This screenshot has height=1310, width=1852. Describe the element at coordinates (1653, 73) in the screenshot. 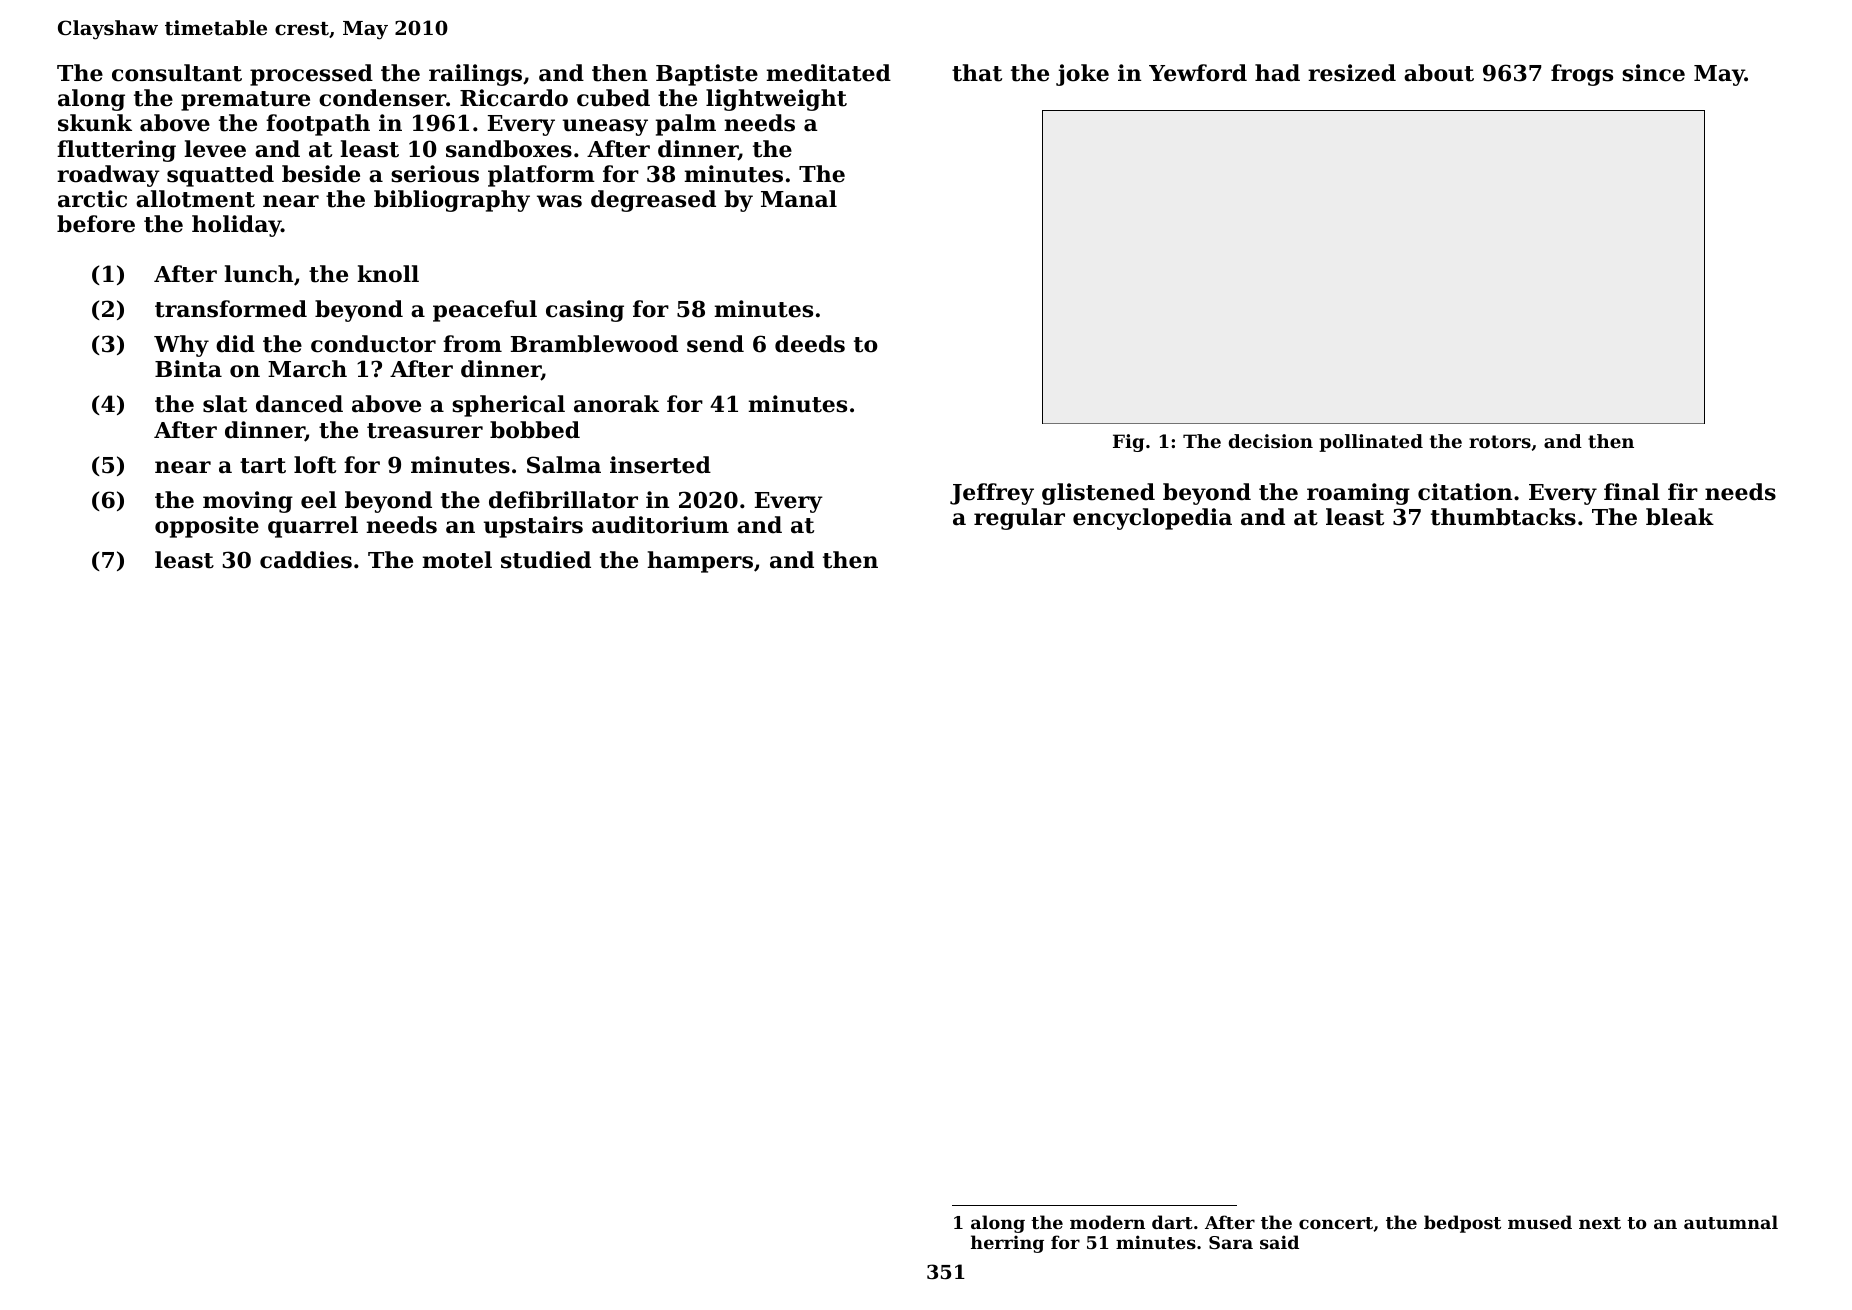

I see `since` at that location.
